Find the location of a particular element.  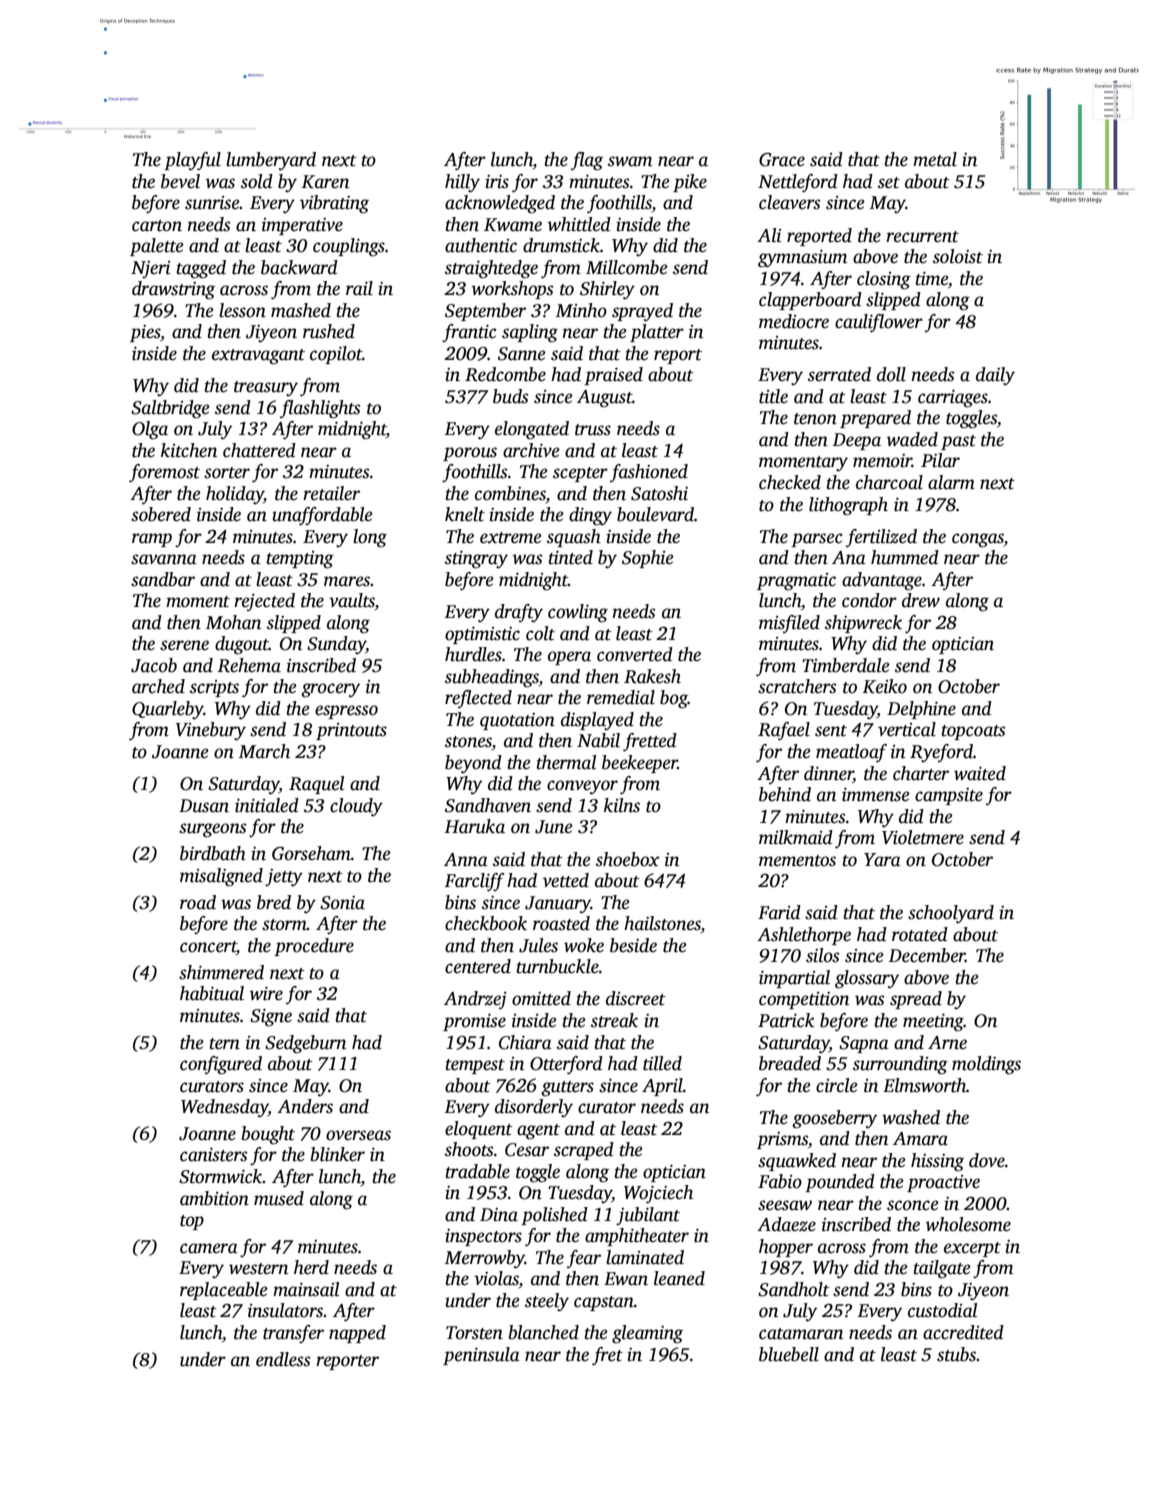

peninsula is located at coordinates (481, 1356).
